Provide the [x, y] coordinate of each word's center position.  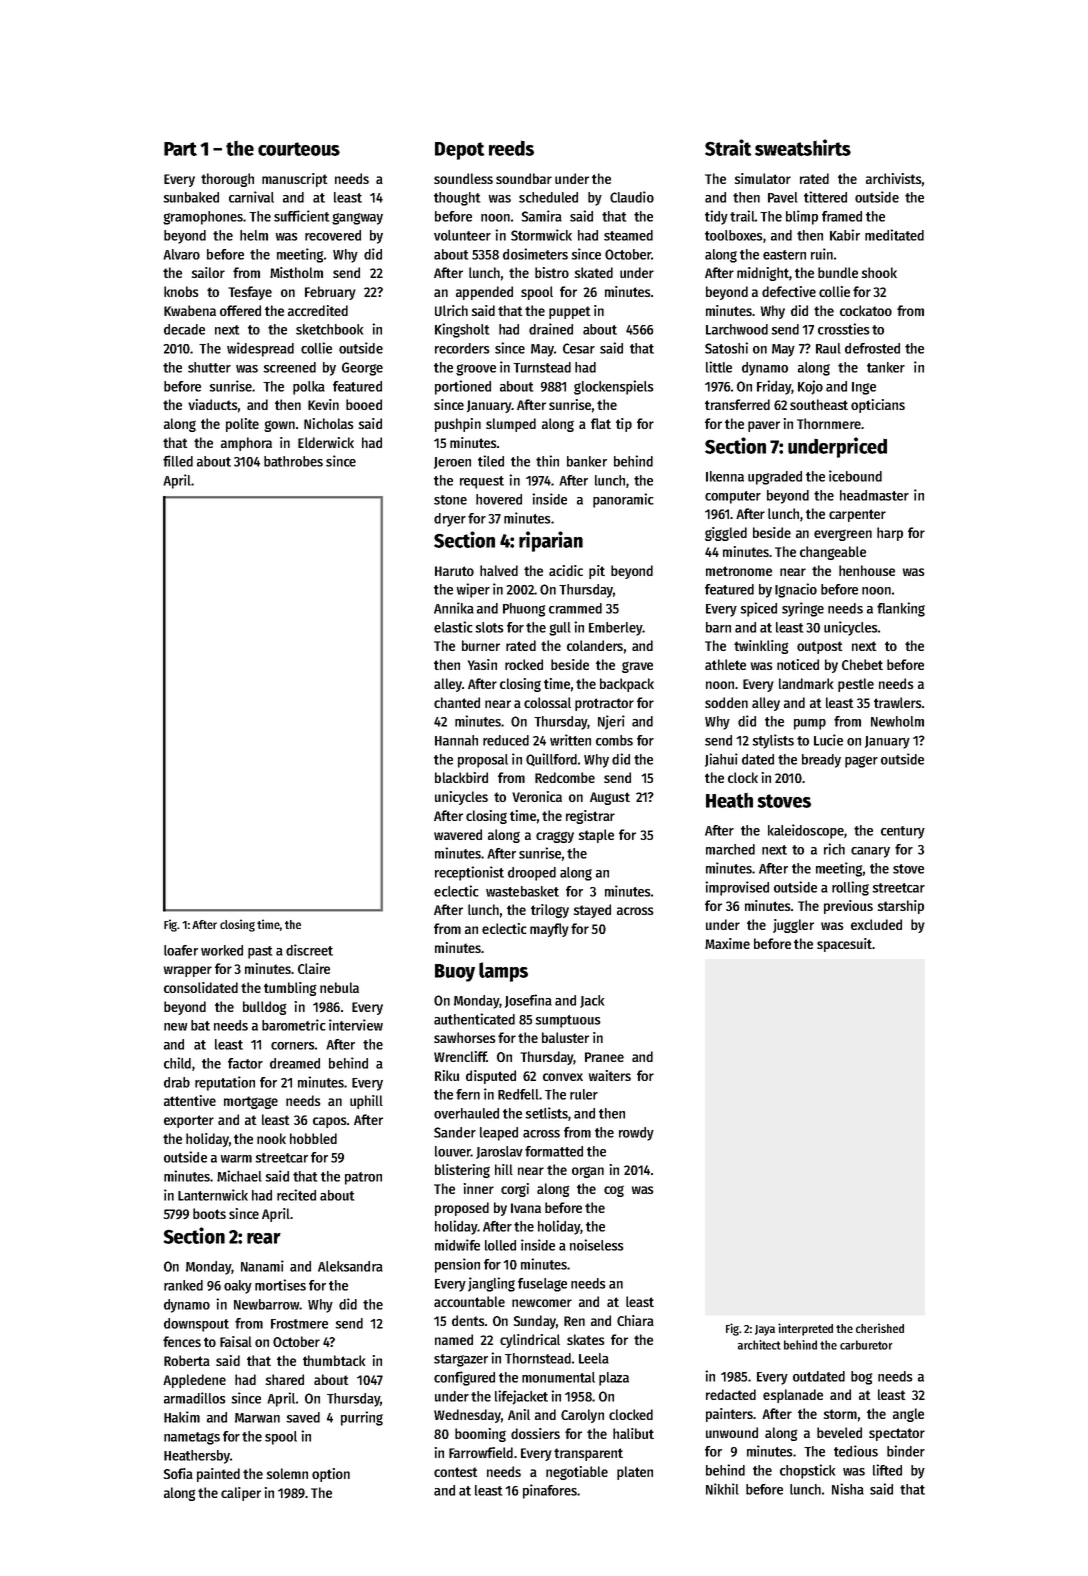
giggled [726, 534]
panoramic [623, 500]
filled [178, 461]
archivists [893, 178]
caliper [241, 1494]
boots [209, 1213]
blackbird [461, 777]
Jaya [765, 1330]
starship [901, 907]
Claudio [632, 197]
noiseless [596, 1245]
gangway [357, 219]
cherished [880, 1328]
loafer [181, 950]
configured [464, 1378]
